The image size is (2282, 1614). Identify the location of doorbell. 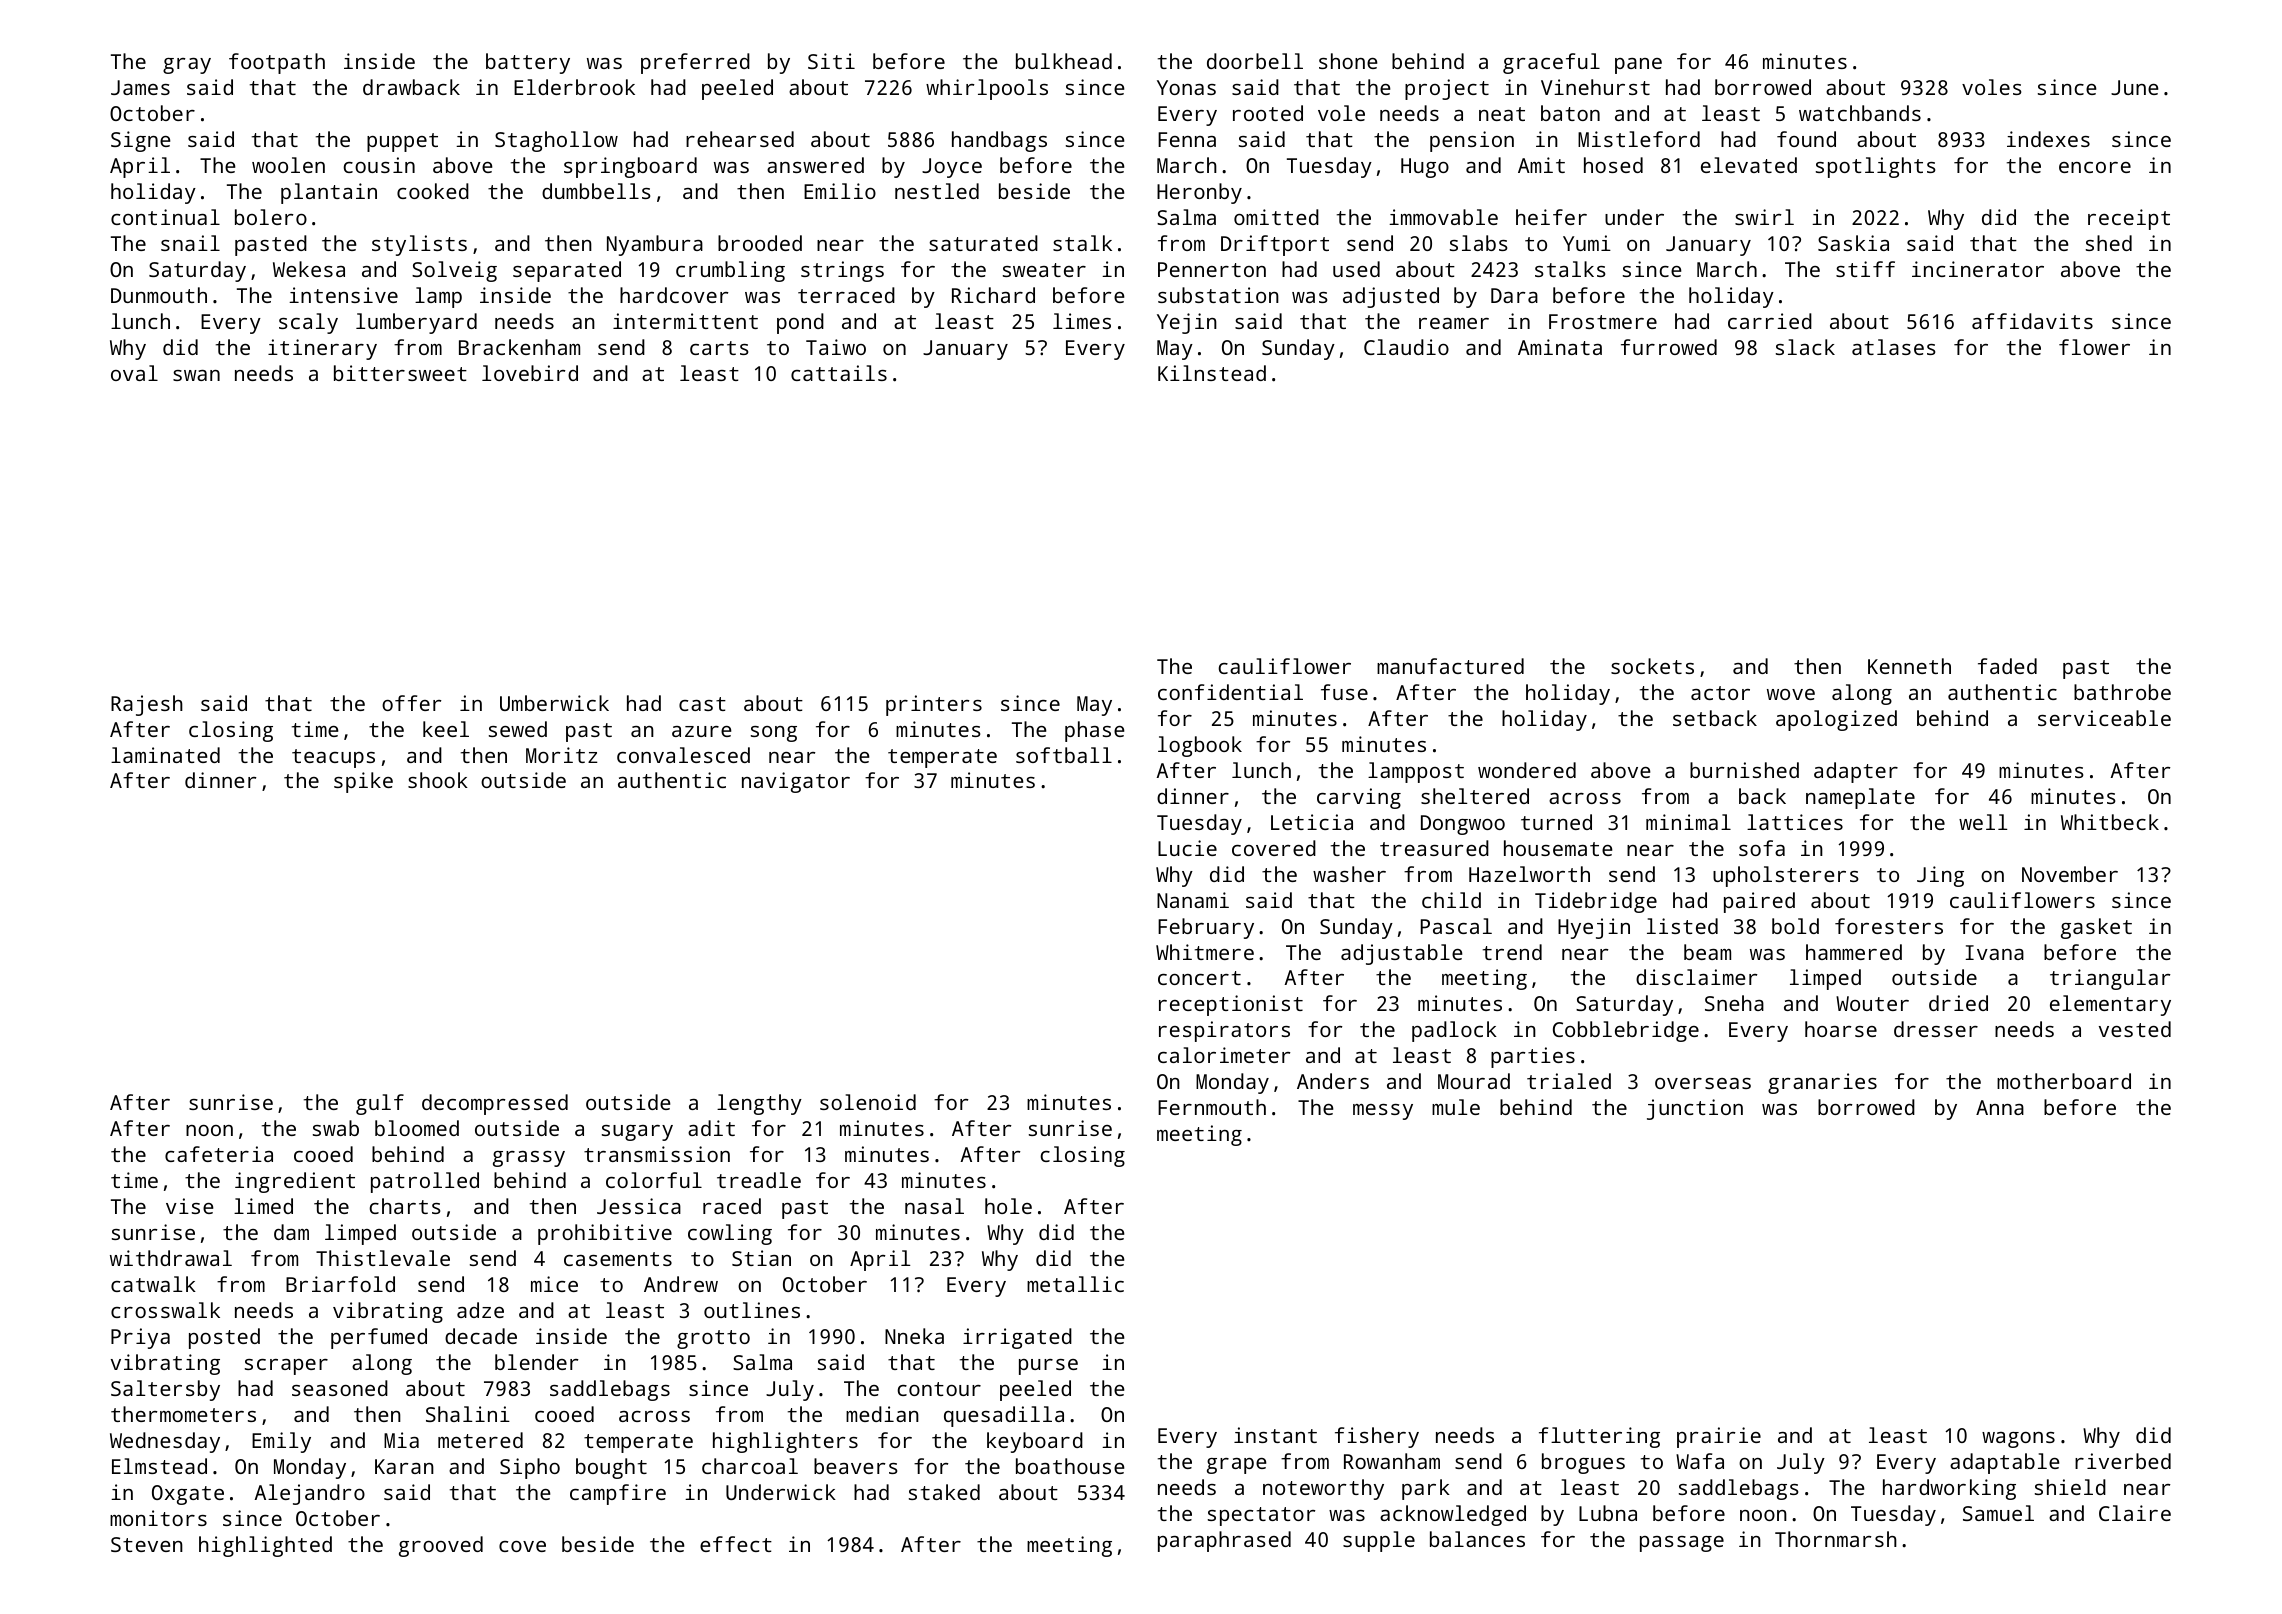
(1255, 61).
